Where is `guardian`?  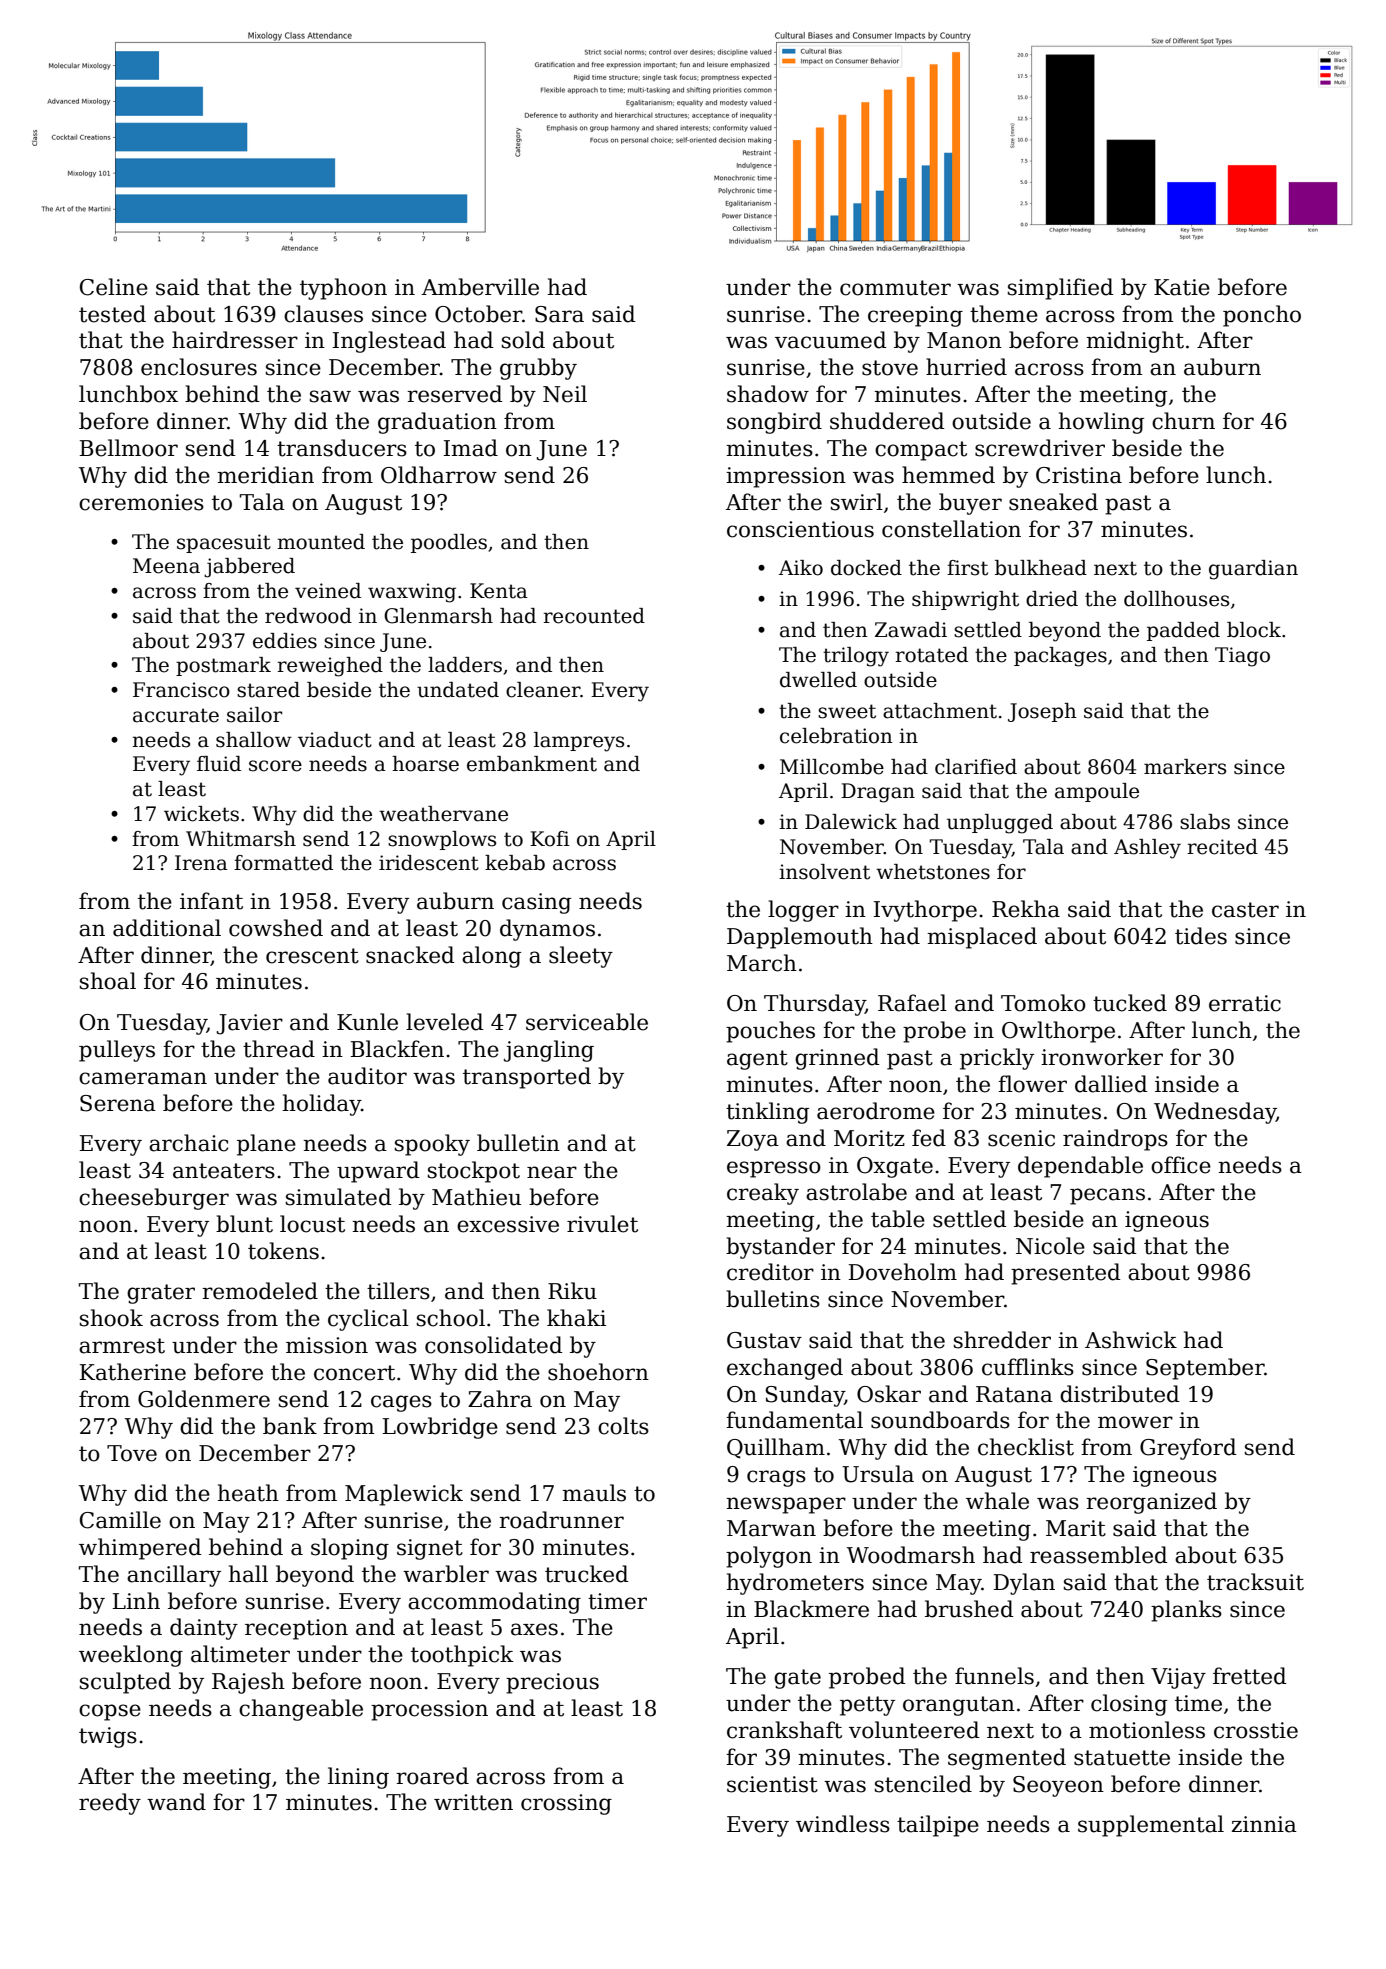
guardian is located at coordinates (1253, 570).
